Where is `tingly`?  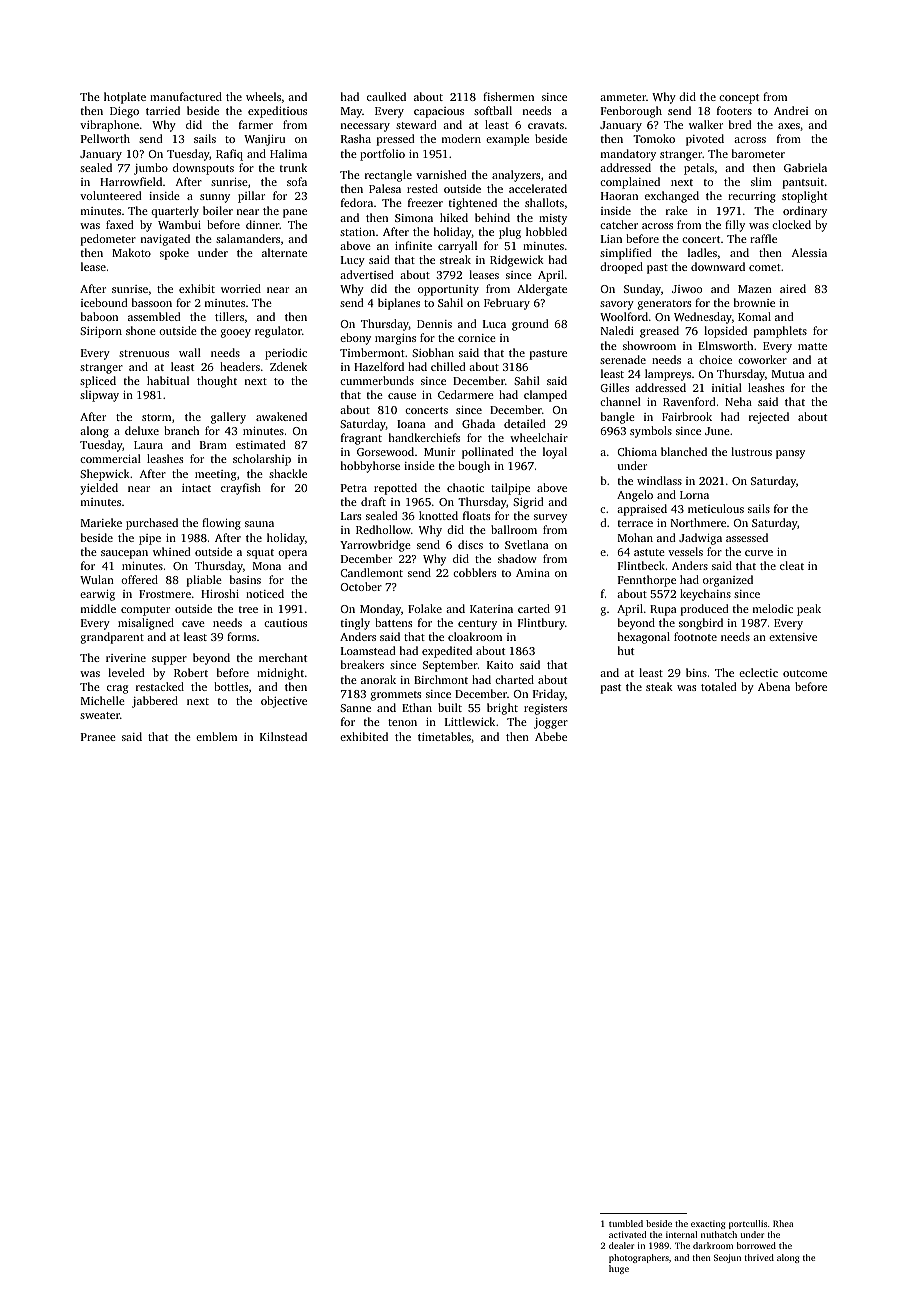
tingly is located at coordinates (355, 624).
